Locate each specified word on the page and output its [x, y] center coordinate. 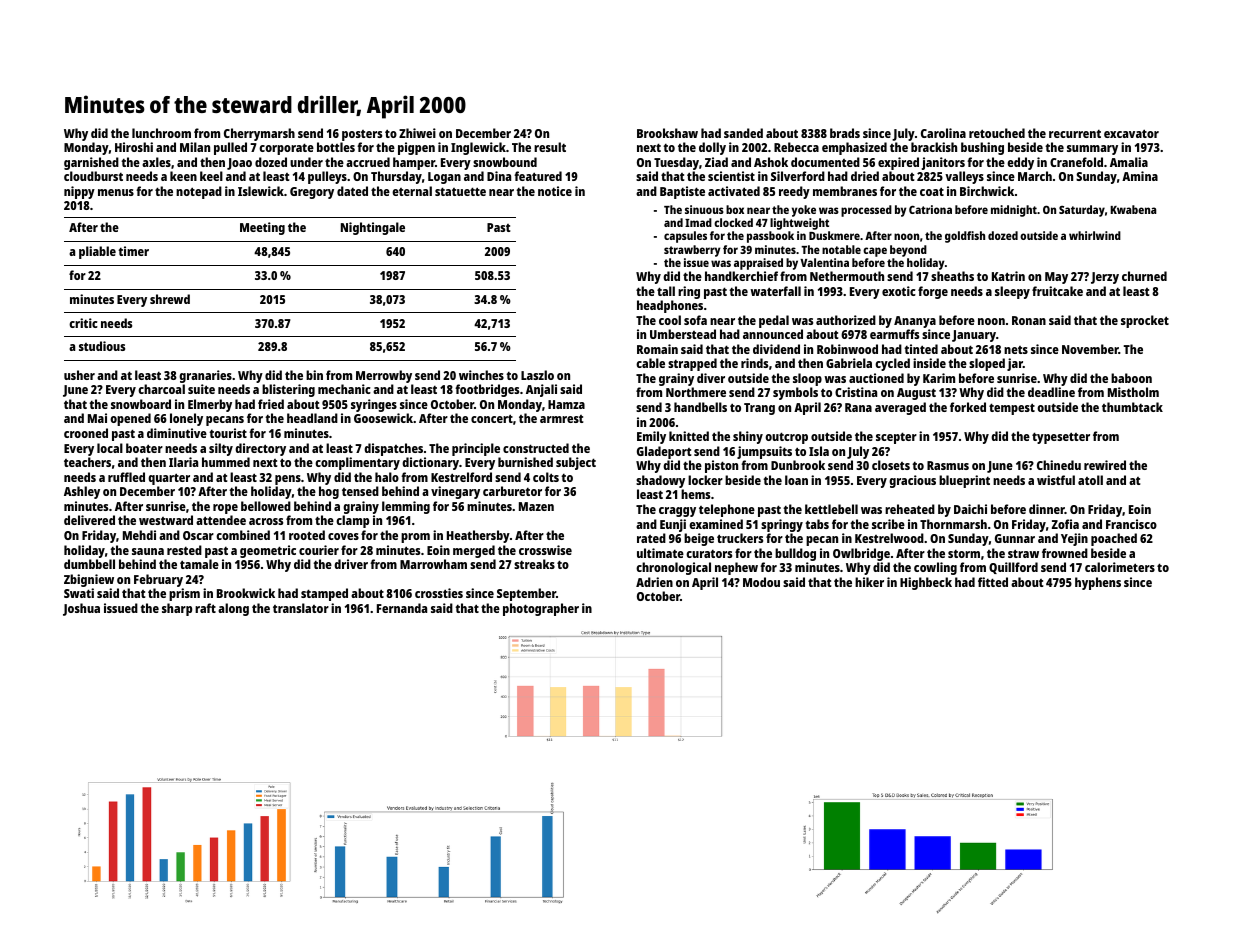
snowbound [505, 162]
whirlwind [1095, 235]
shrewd [170, 299]
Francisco [1131, 524]
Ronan [1029, 320]
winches [481, 375]
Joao [239, 164]
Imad [698, 222]
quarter [169, 479]
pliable [97, 252]
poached [1114, 539]
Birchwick [987, 191]
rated [651, 538]
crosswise [545, 550]
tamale [199, 564]
